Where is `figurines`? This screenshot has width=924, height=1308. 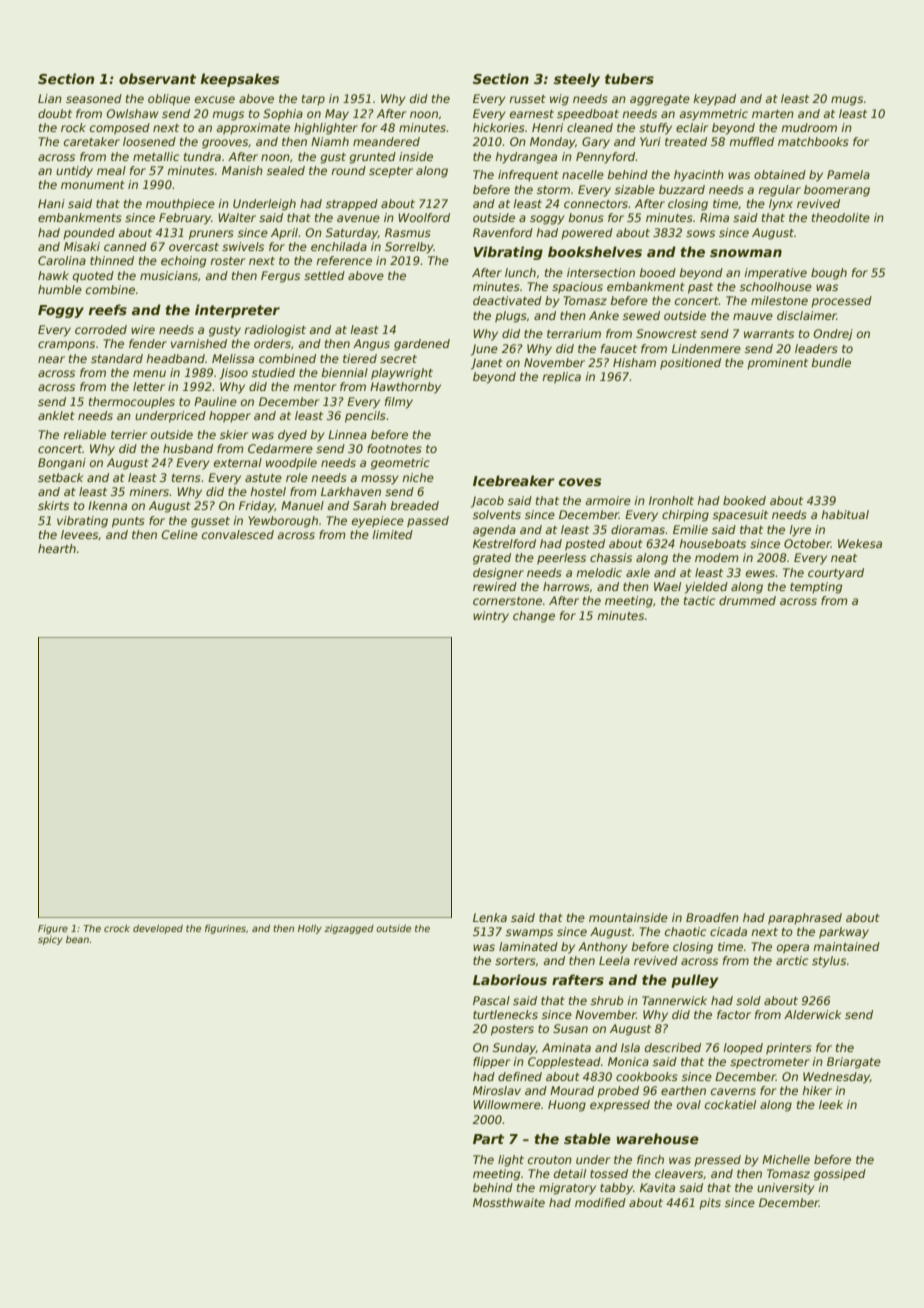 figurines is located at coordinates (225, 929).
